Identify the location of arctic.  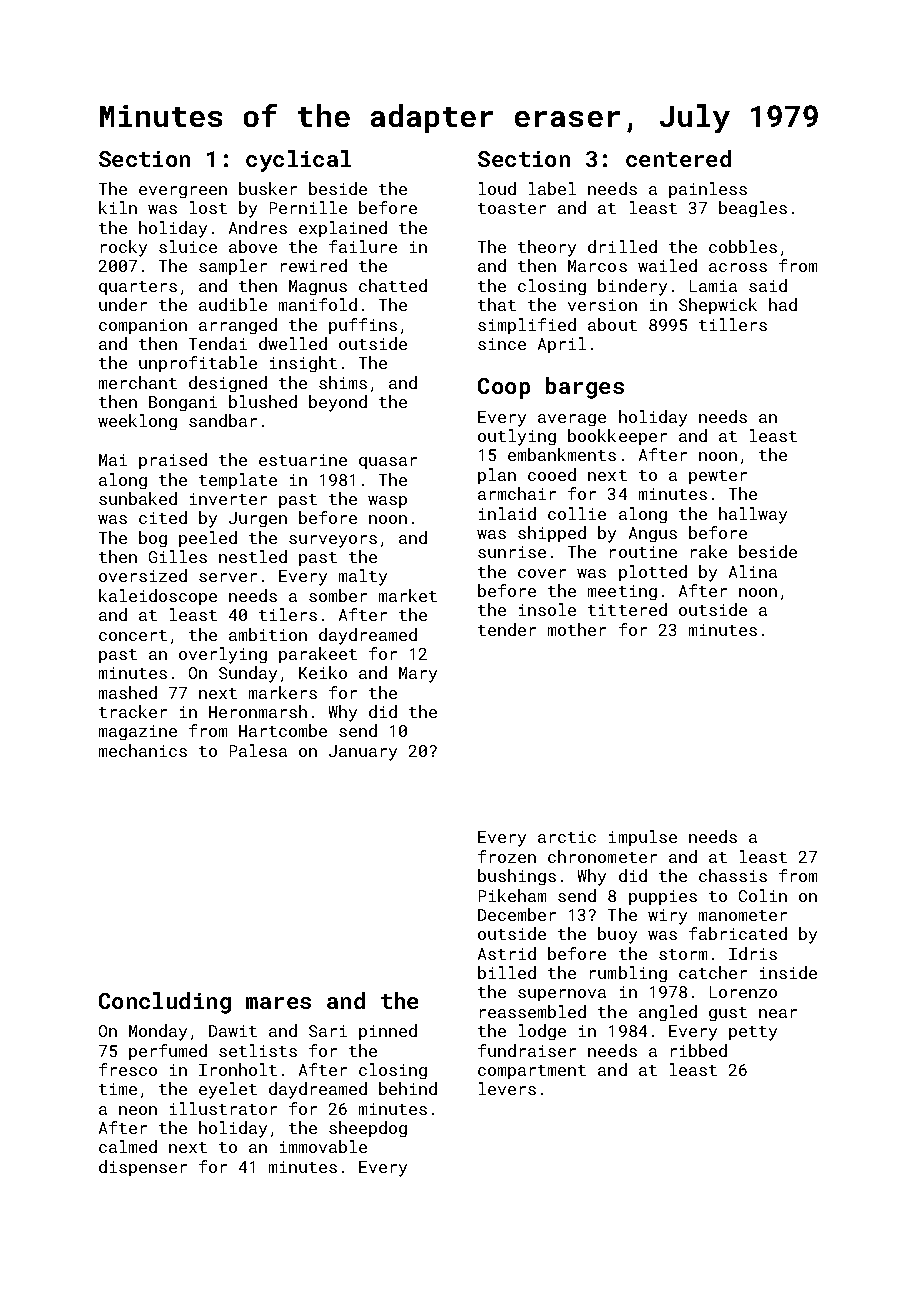
(567, 837).
